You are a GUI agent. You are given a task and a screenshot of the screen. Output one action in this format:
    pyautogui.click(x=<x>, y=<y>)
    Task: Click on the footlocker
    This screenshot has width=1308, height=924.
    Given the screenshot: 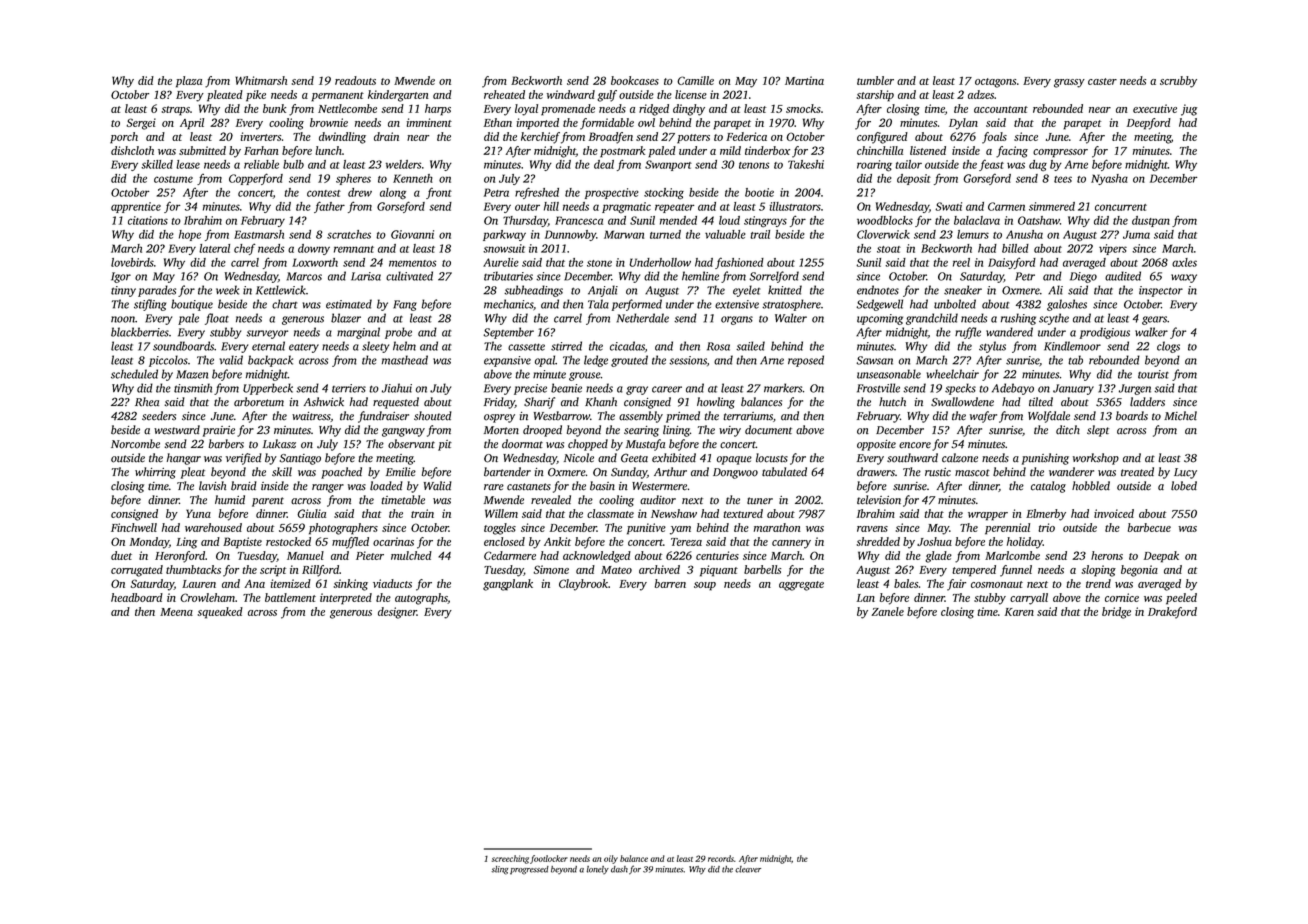 What is the action you would take?
    pyautogui.click(x=549, y=859)
